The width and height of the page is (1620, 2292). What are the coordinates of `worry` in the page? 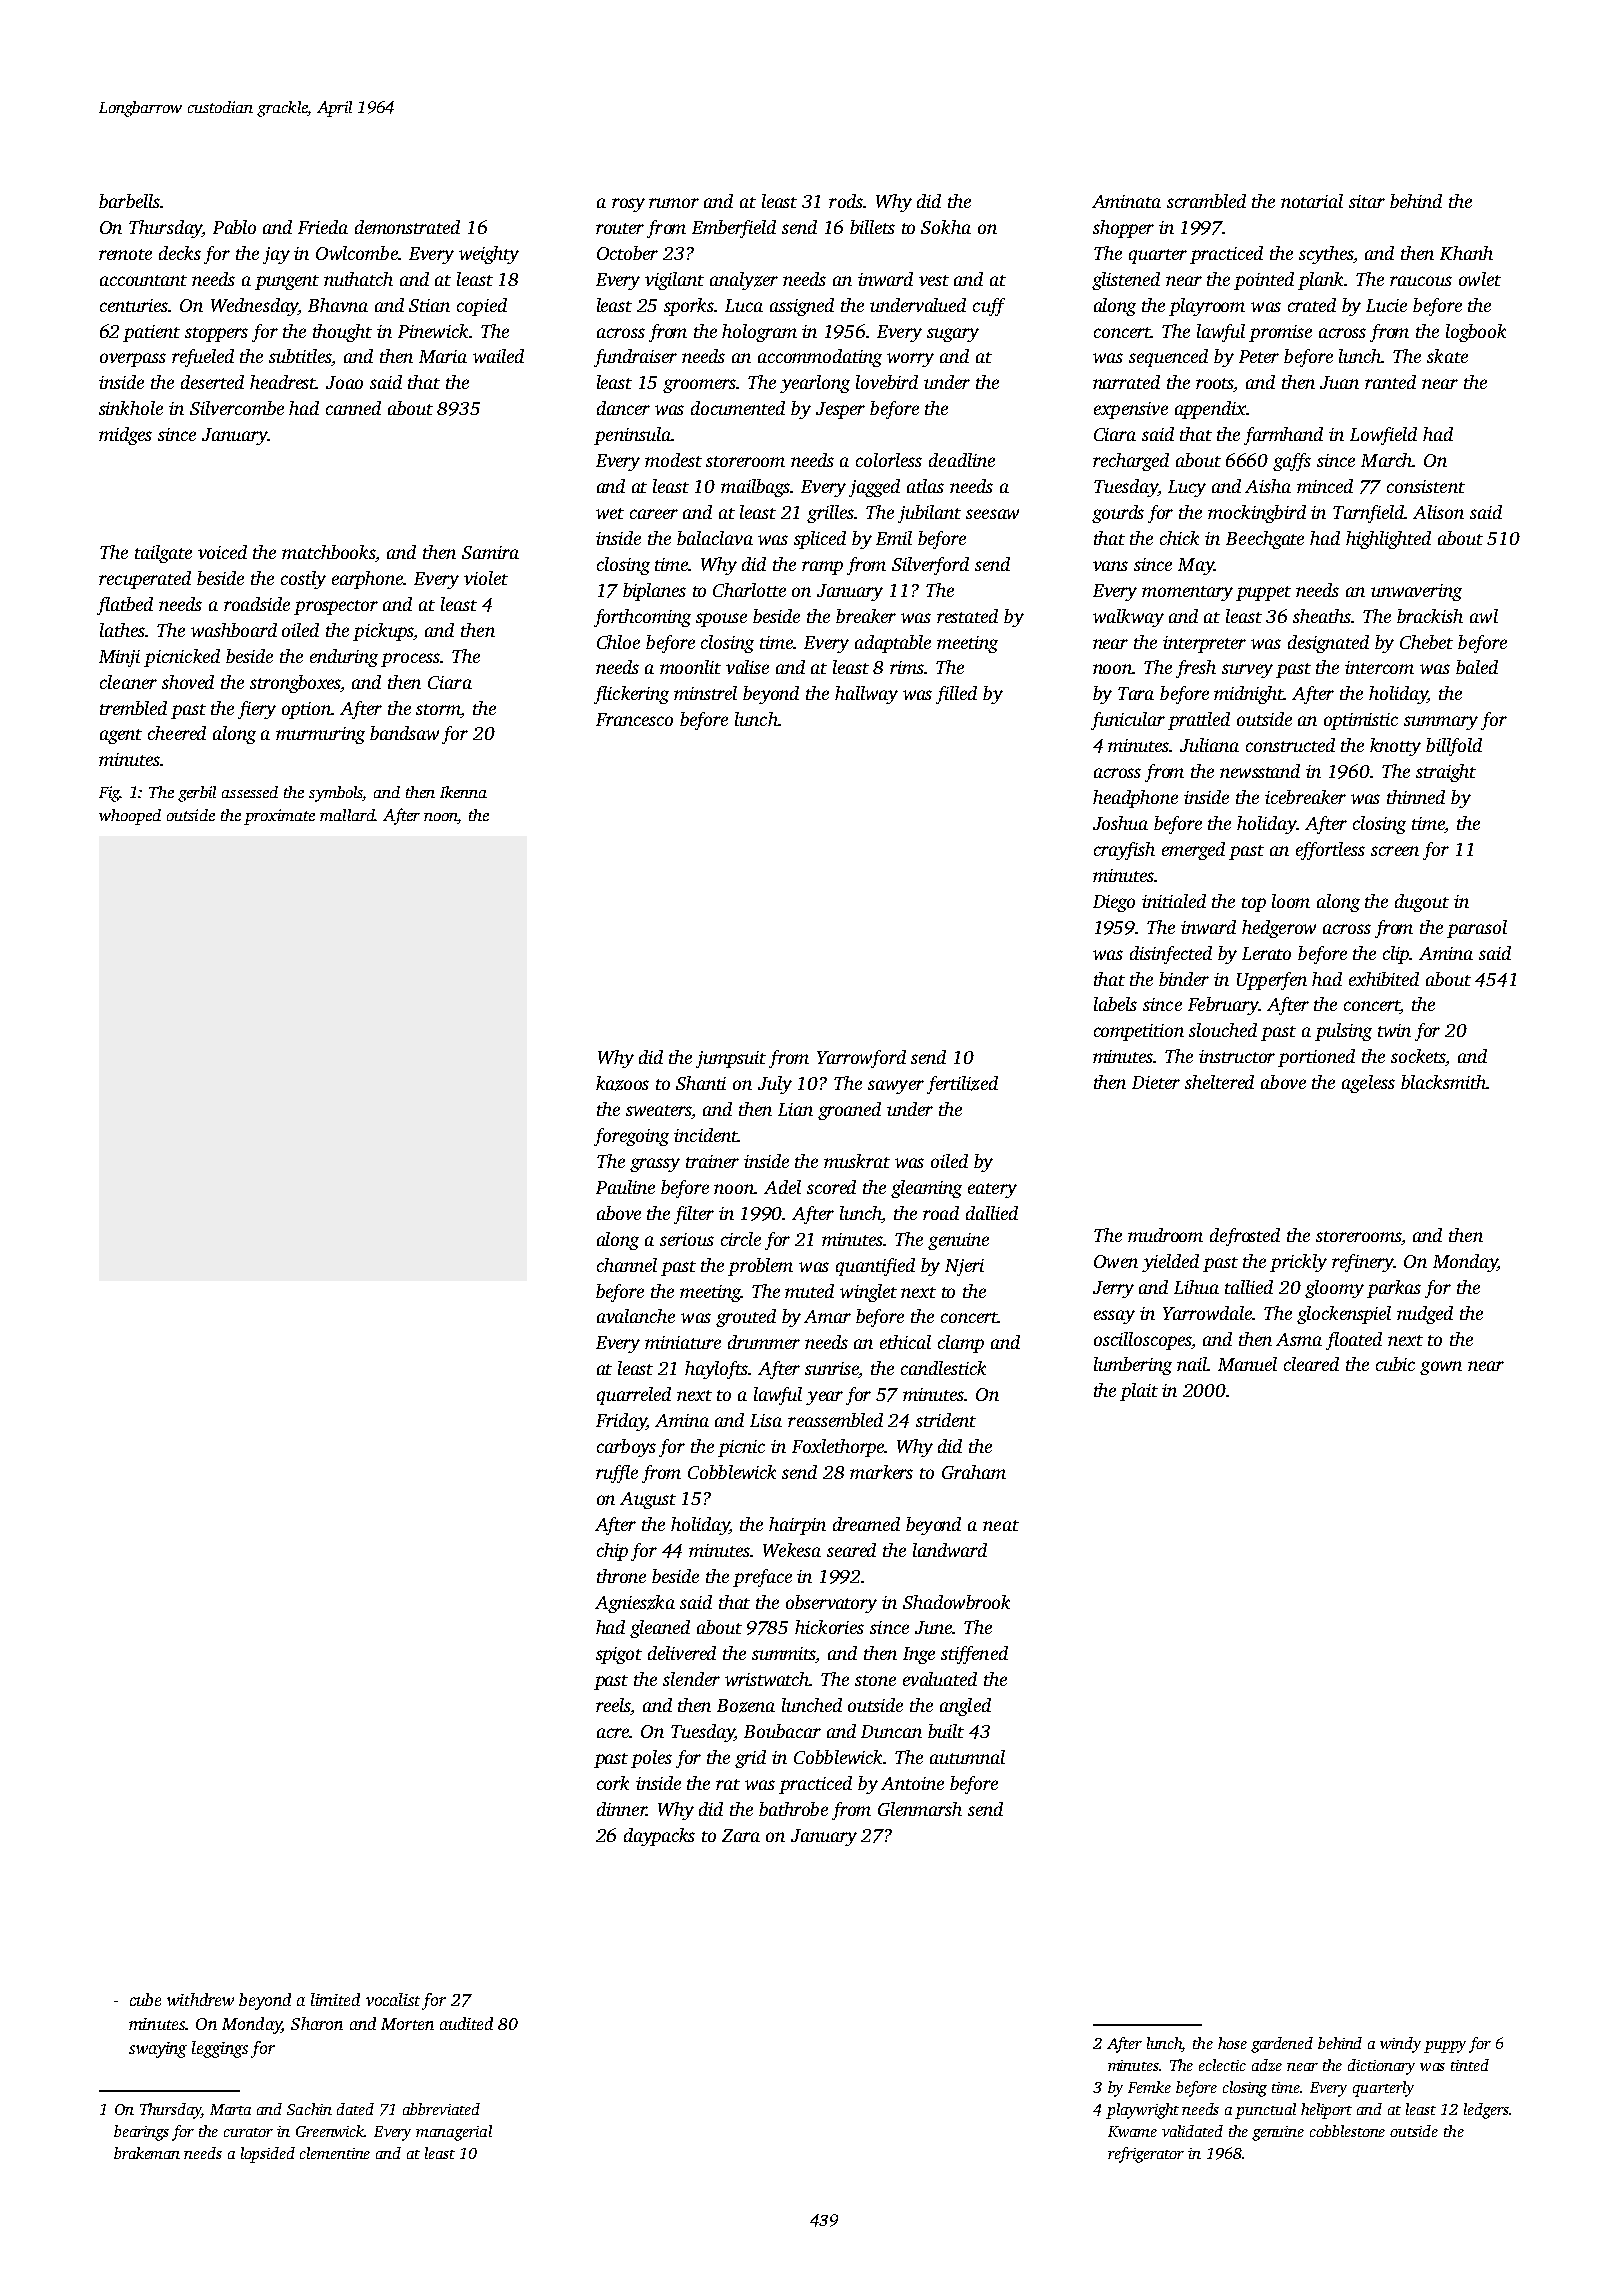 It's located at (910, 360).
